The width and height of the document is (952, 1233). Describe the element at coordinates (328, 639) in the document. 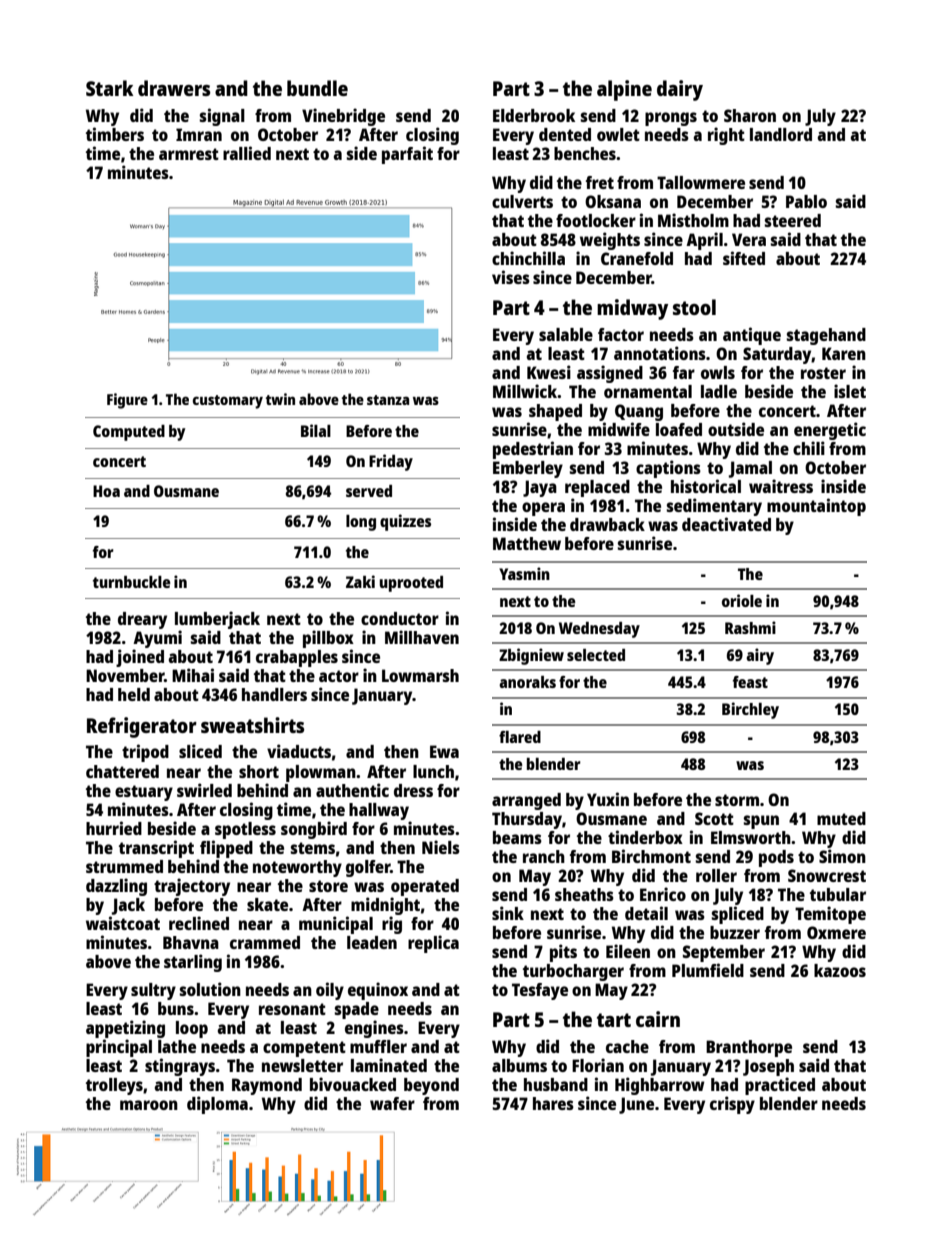

I see `pillbox` at that location.
